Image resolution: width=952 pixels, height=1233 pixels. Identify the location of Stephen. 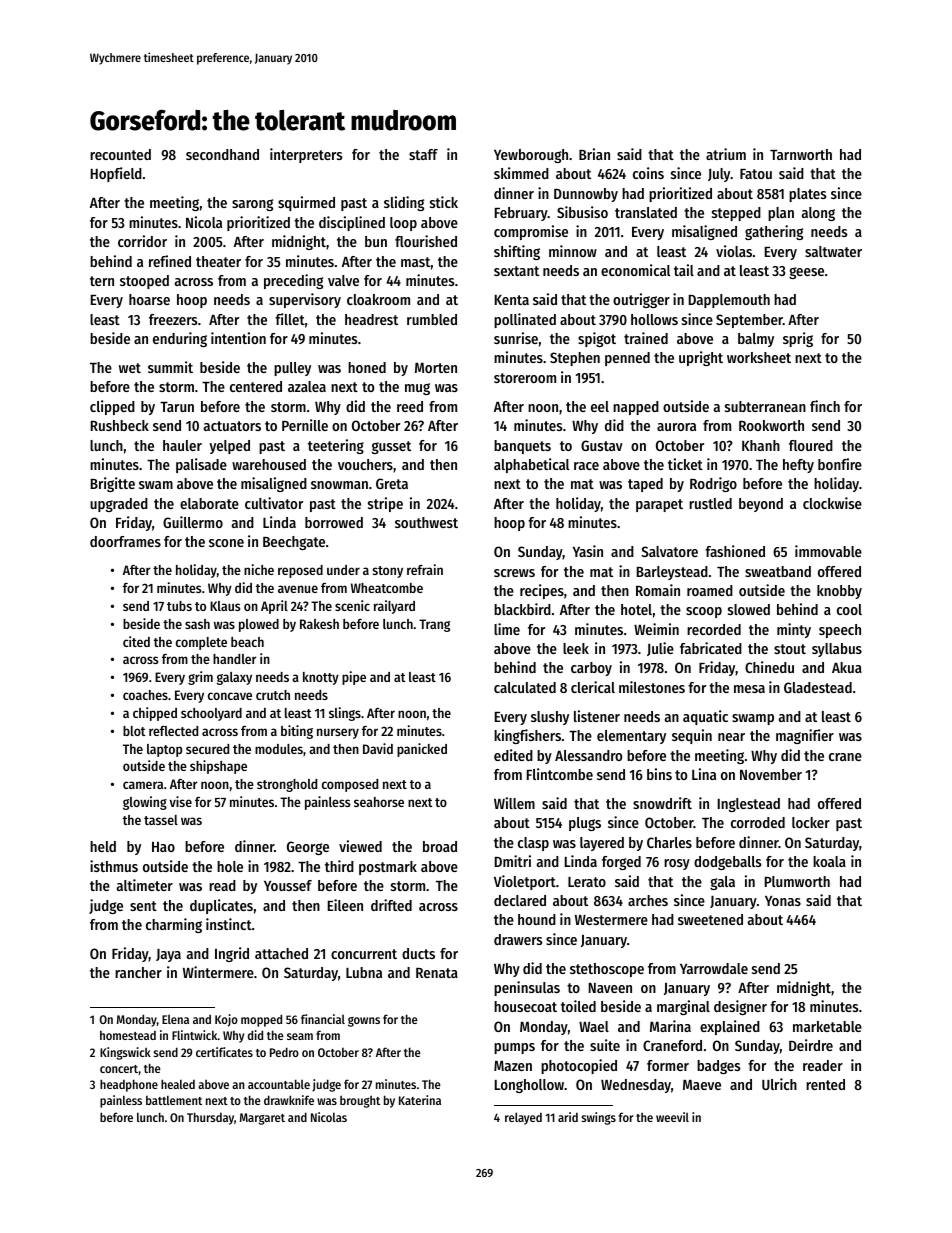
(575, 359).
